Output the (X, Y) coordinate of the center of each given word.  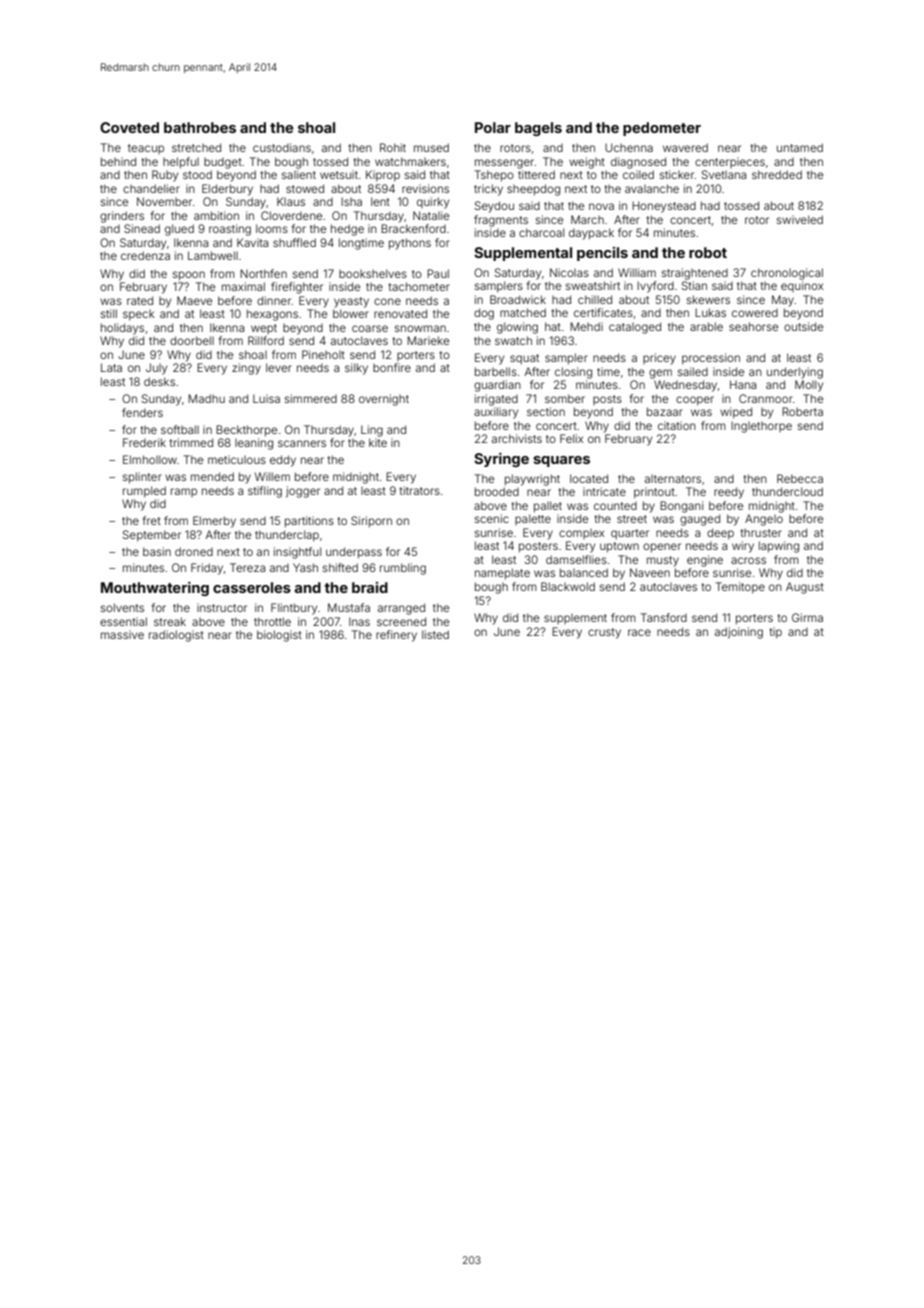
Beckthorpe (246, 431)
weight (587, 163)
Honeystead (664, 207)
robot (708, 252)
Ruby (165, 176)
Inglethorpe (761, 427)
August (805, 588)
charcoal (541, 232)
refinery (396, 636)
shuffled (294, 242)
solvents (122, 607)
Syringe (501, 460)
